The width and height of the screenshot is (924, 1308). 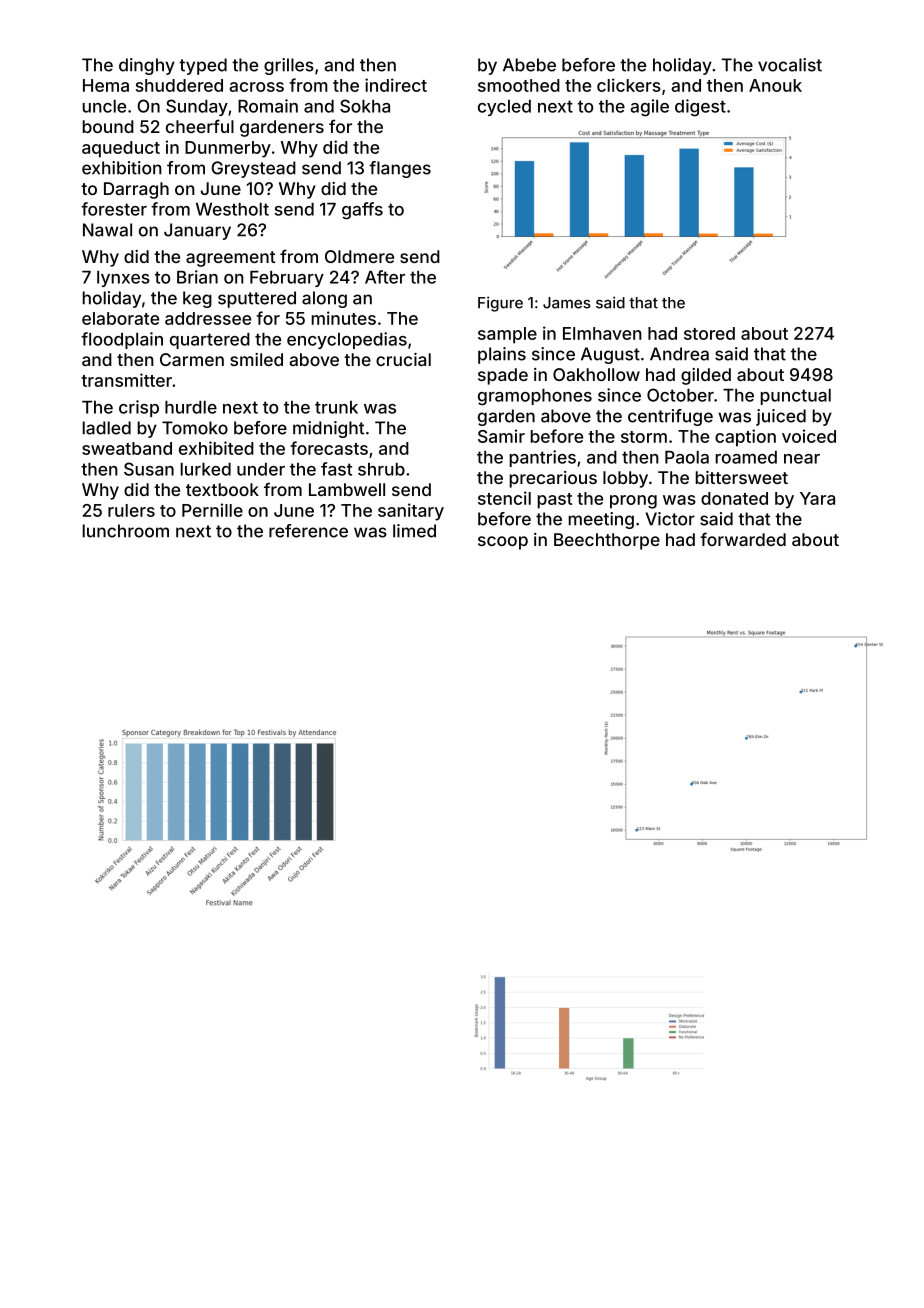 I want to click on digest, so click(x=700, y=108).
